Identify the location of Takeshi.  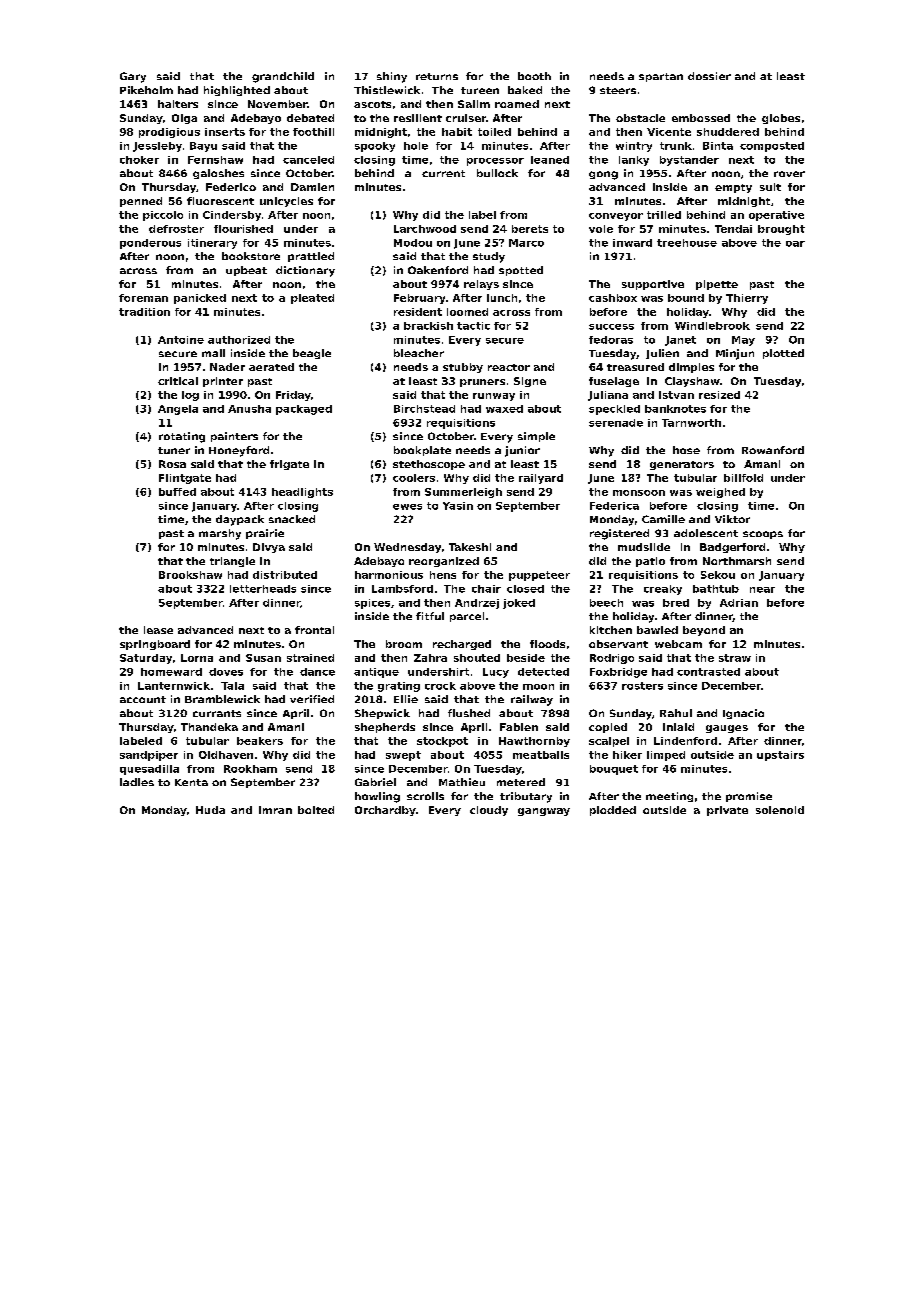
(470, 547).
